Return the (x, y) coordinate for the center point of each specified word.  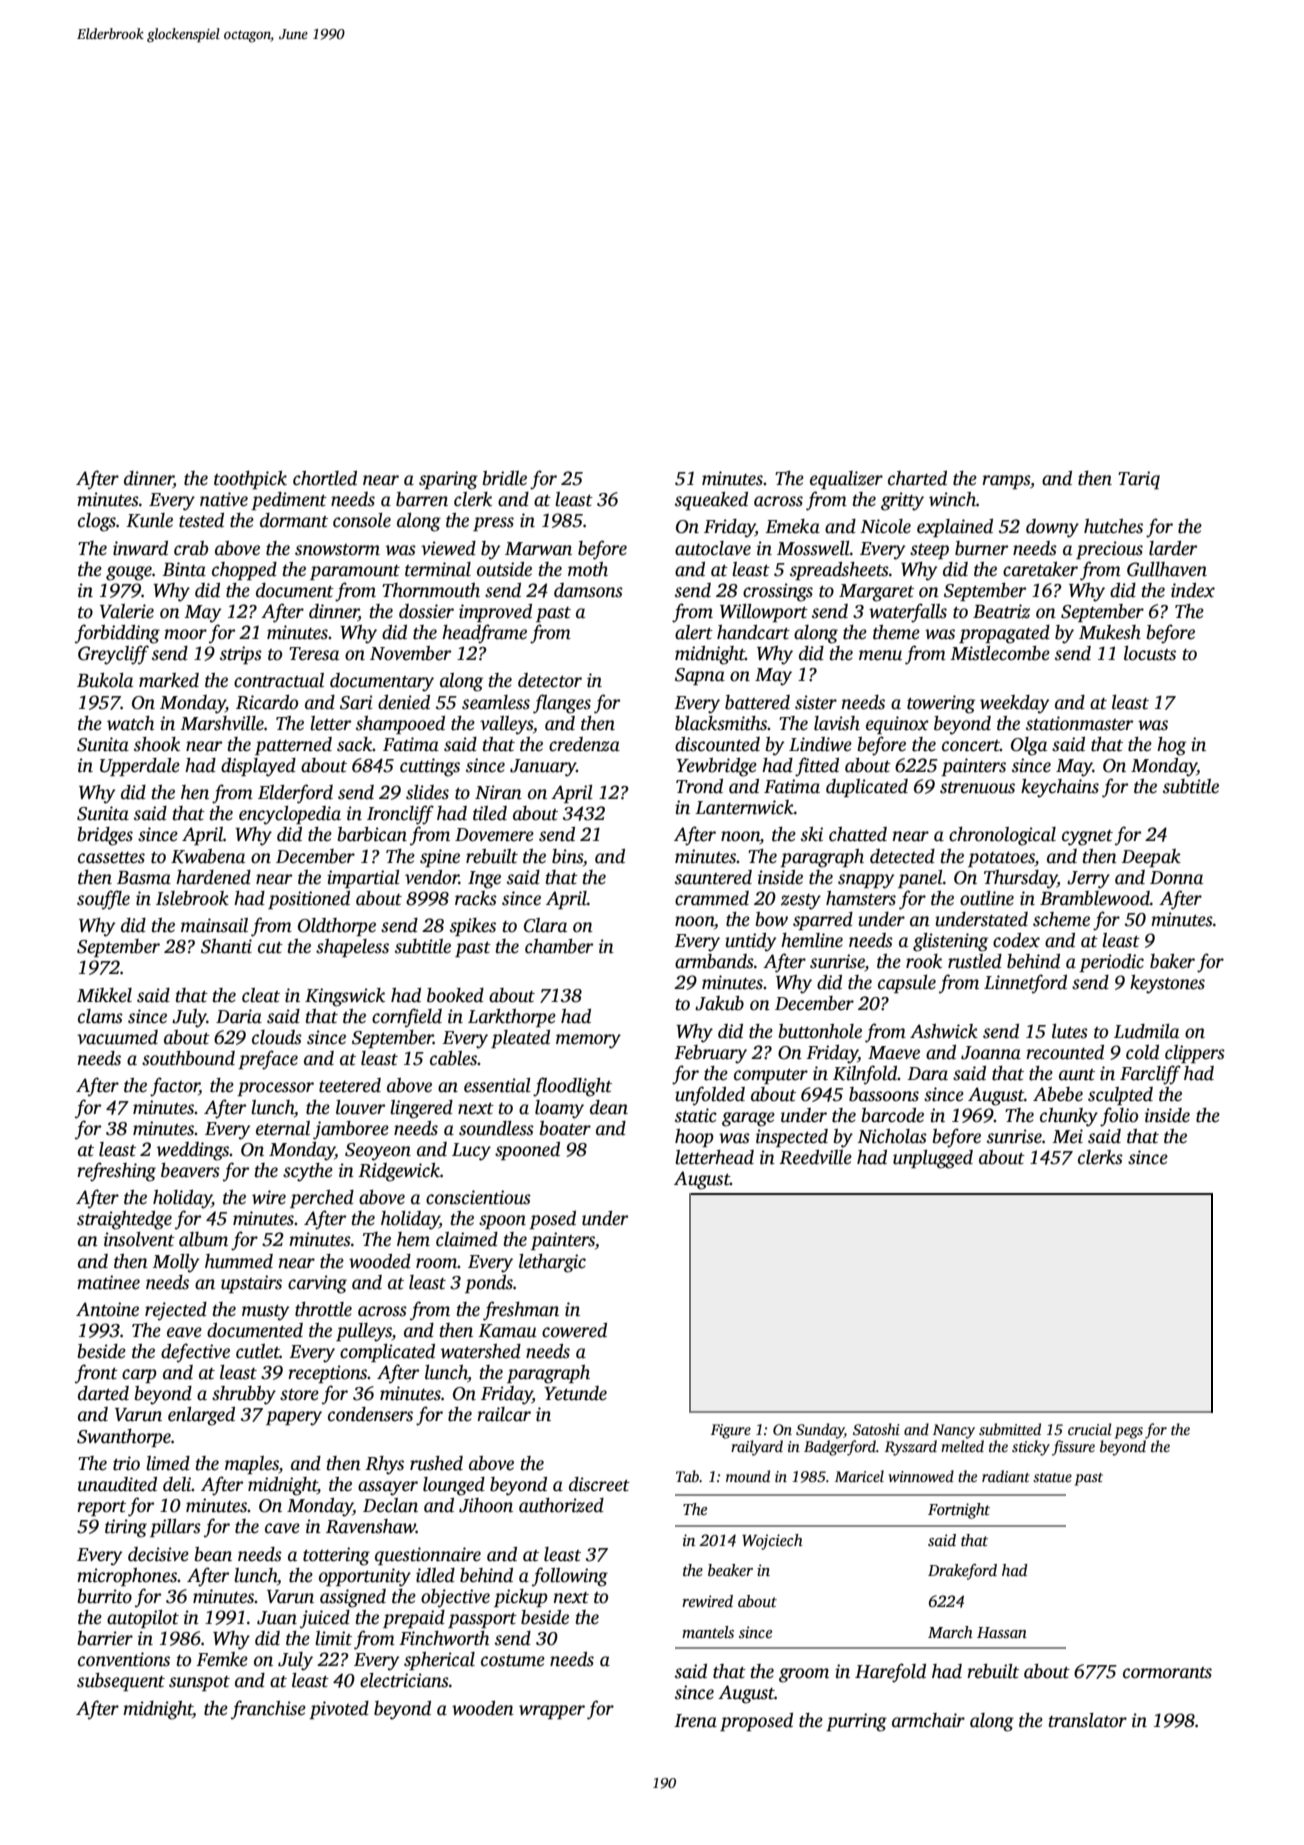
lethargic (552, 1263)
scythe (308, 1172)
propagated (1004, 634)
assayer (388, 1488)
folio (1119, 1117)
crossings (778, 592)
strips (241, 655)
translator (1088, 1720)
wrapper (552, 1712)
